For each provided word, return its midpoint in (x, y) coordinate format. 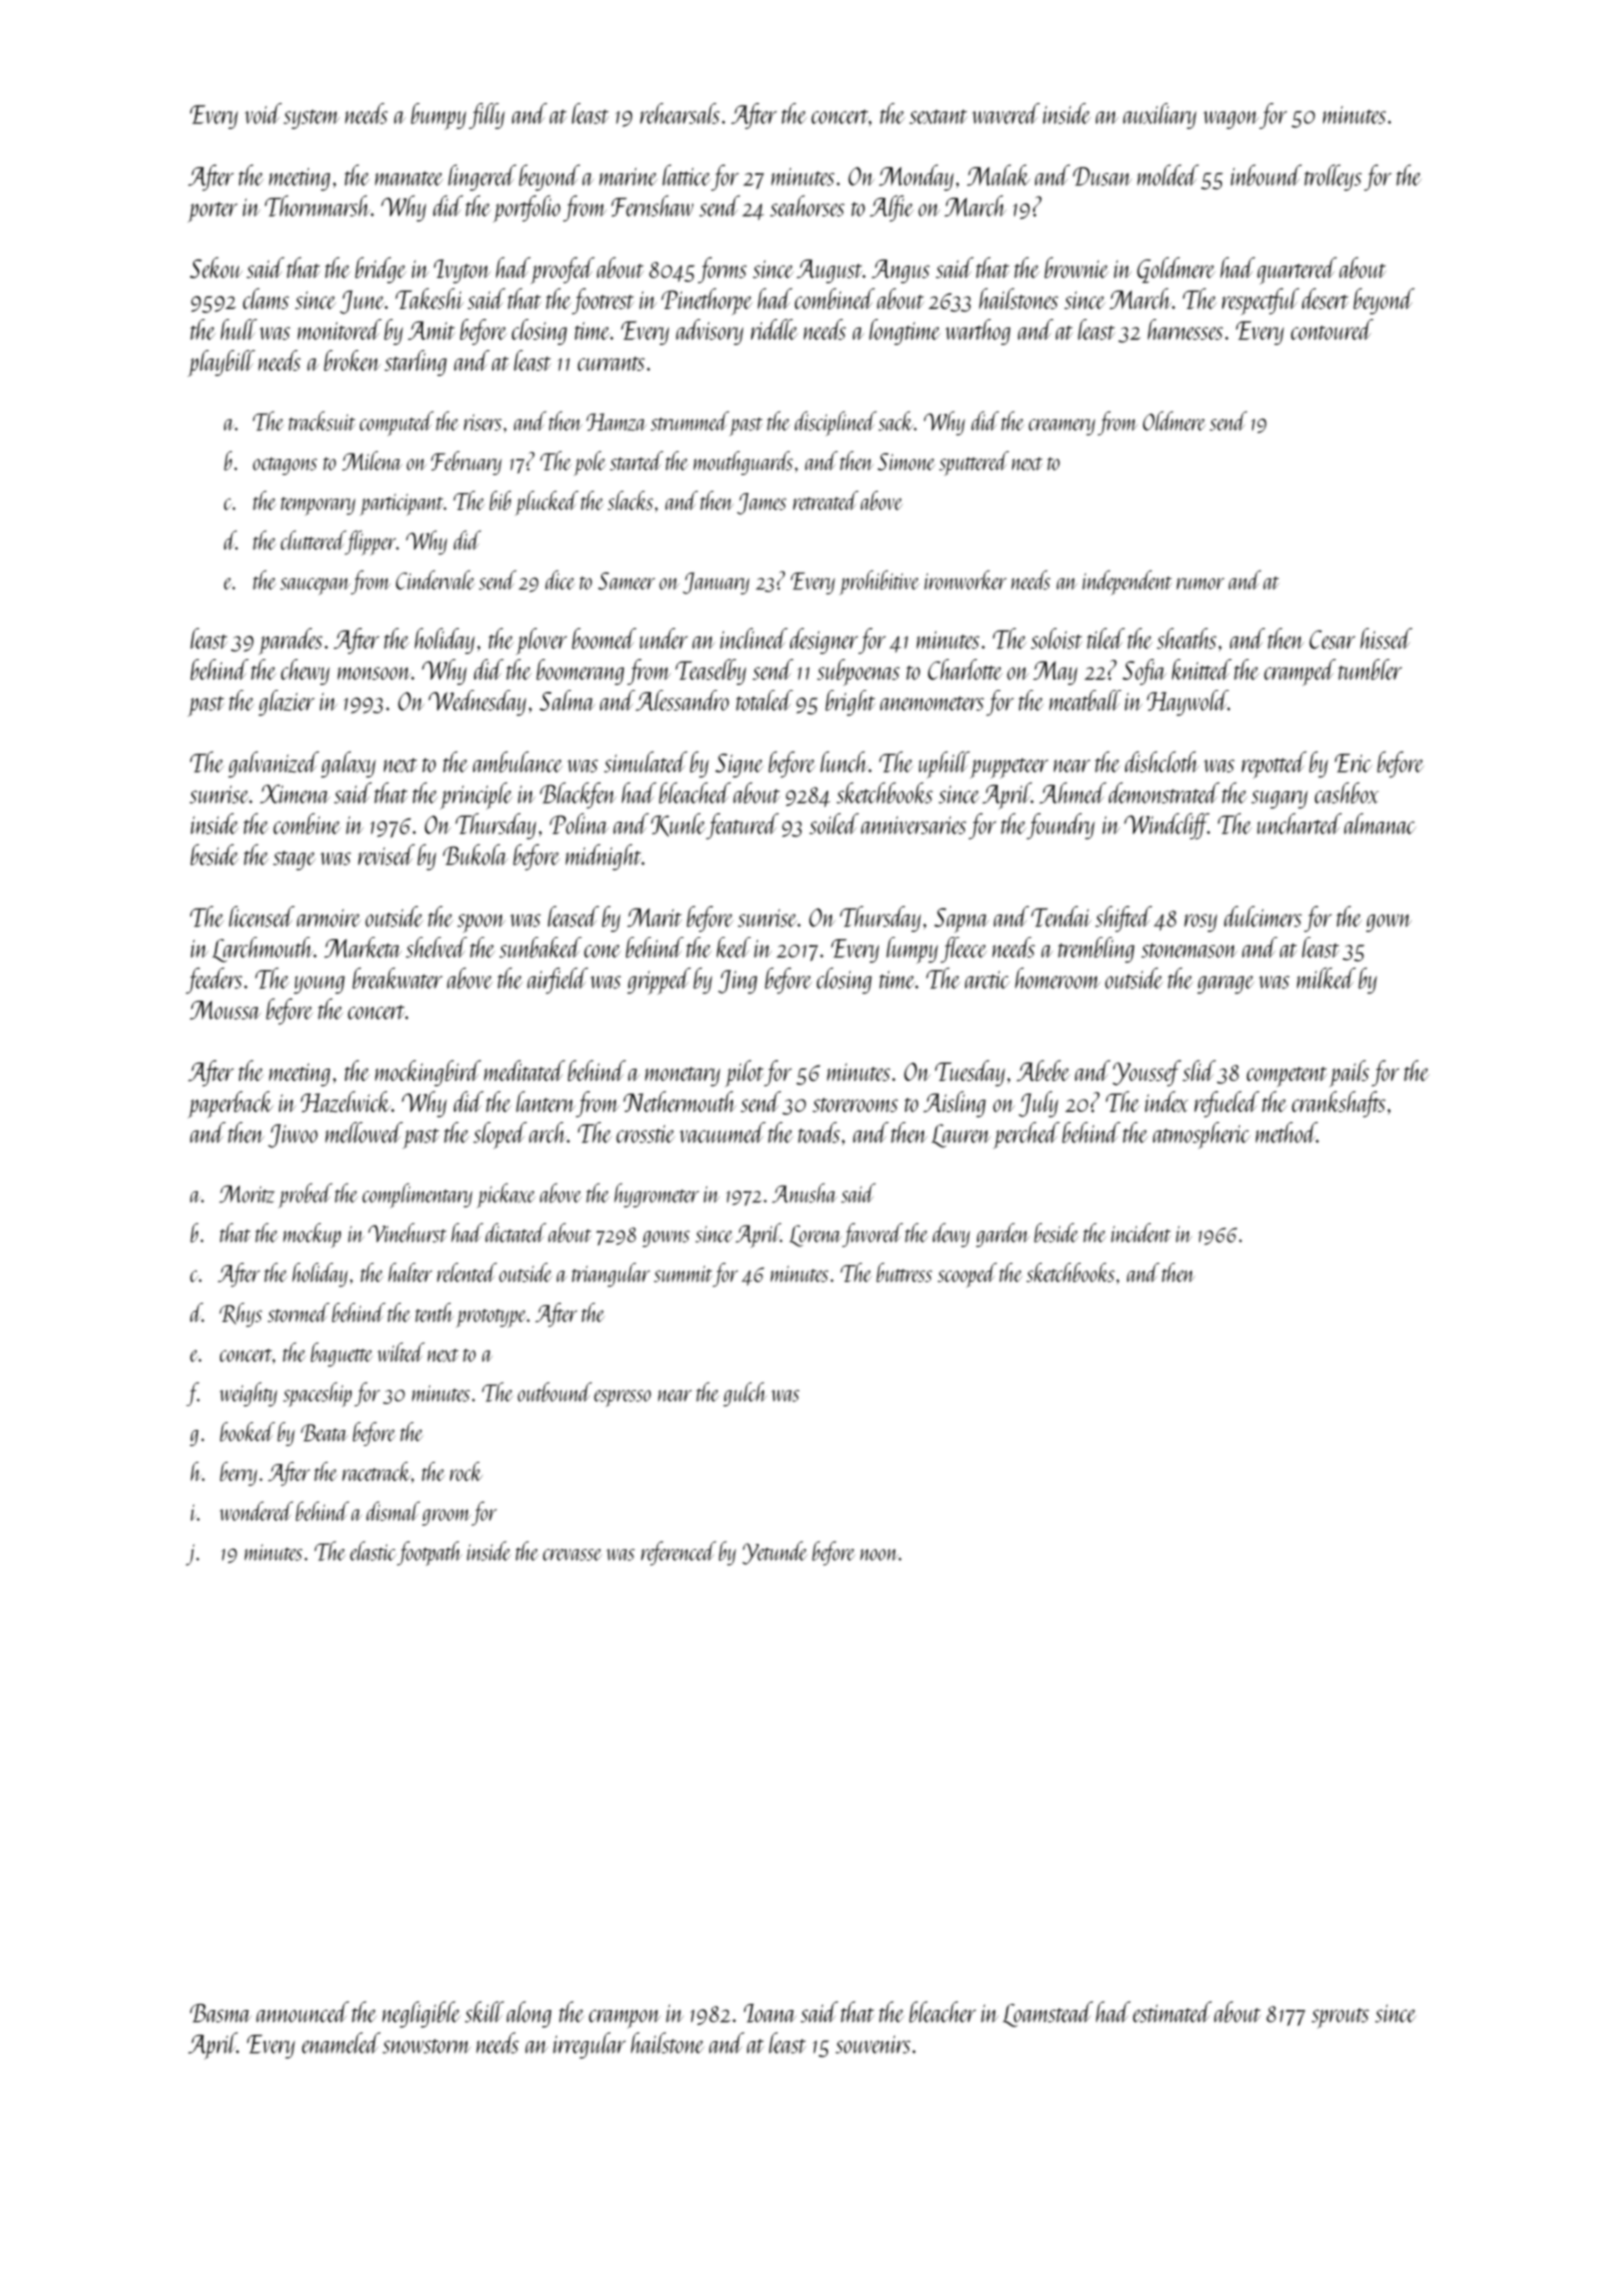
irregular (589, 2045)
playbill (221, 363)
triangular (611, 1275)
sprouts (1340, 2018)
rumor (1200, 584)
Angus (901, 271)
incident (1141, 1233)
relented (467, 1272)
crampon (625, 2019)
